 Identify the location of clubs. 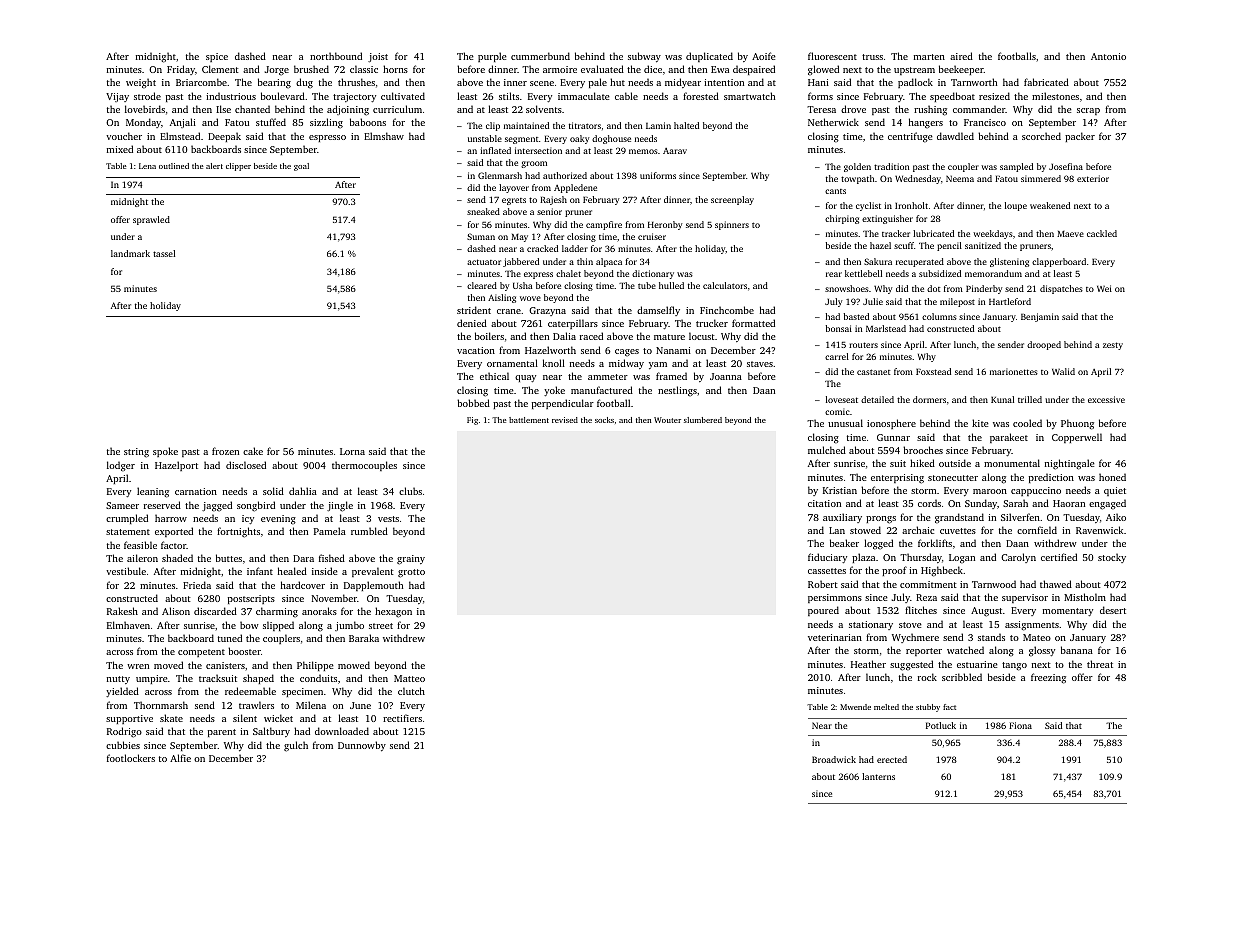
(410, 491).
